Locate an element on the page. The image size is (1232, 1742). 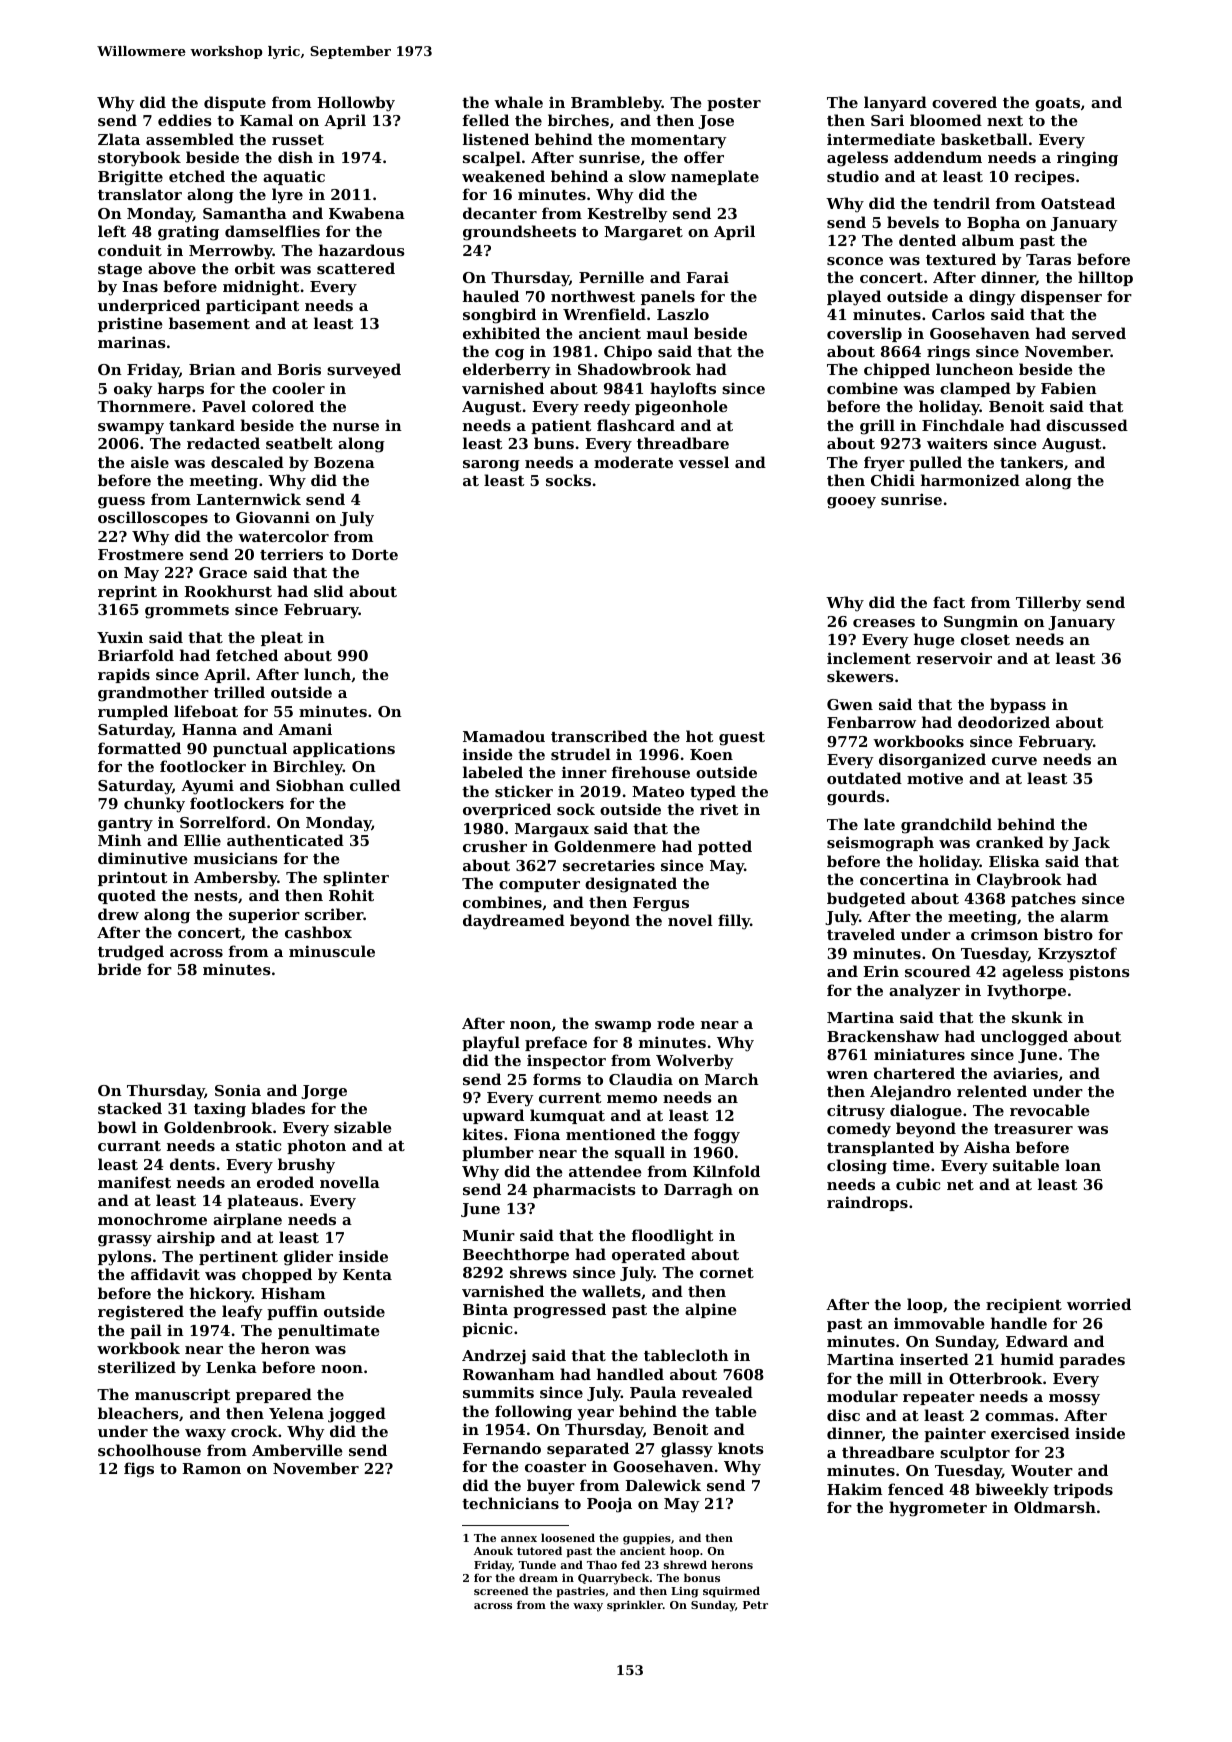
creases is located at coordinates (884, 623).
